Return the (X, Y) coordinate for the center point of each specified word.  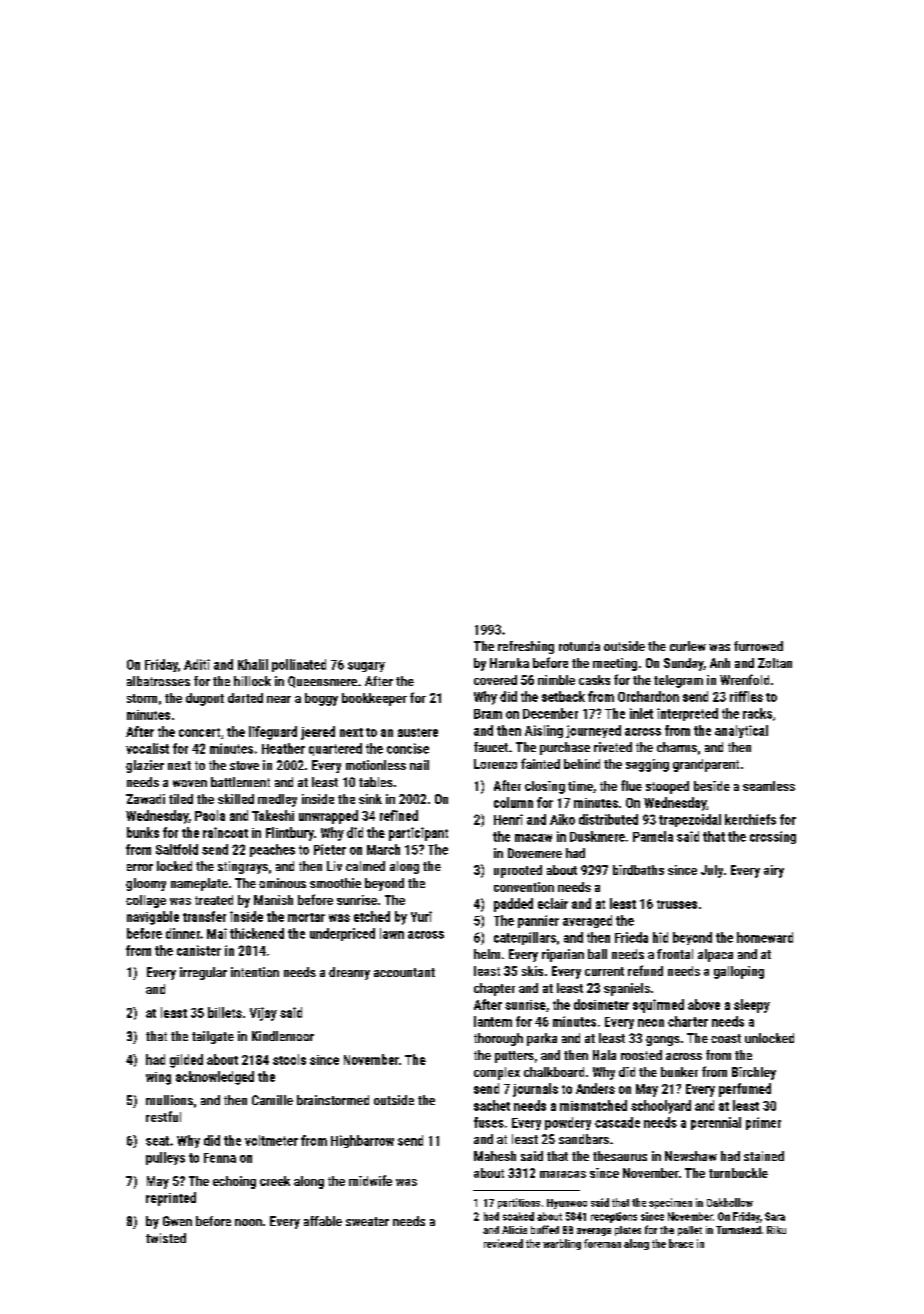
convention (524, 887)
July (712, 871)
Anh (720, 663)
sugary (366, 667)
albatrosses (158, 681)
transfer (204, 916)
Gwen (177, 1221)
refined (399, 815)
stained (764, 1156)
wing (158, 1078)
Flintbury (290, 834)
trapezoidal (690, 820)
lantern (493, 1021)
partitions (519, 1203)
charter (688, 1021)
